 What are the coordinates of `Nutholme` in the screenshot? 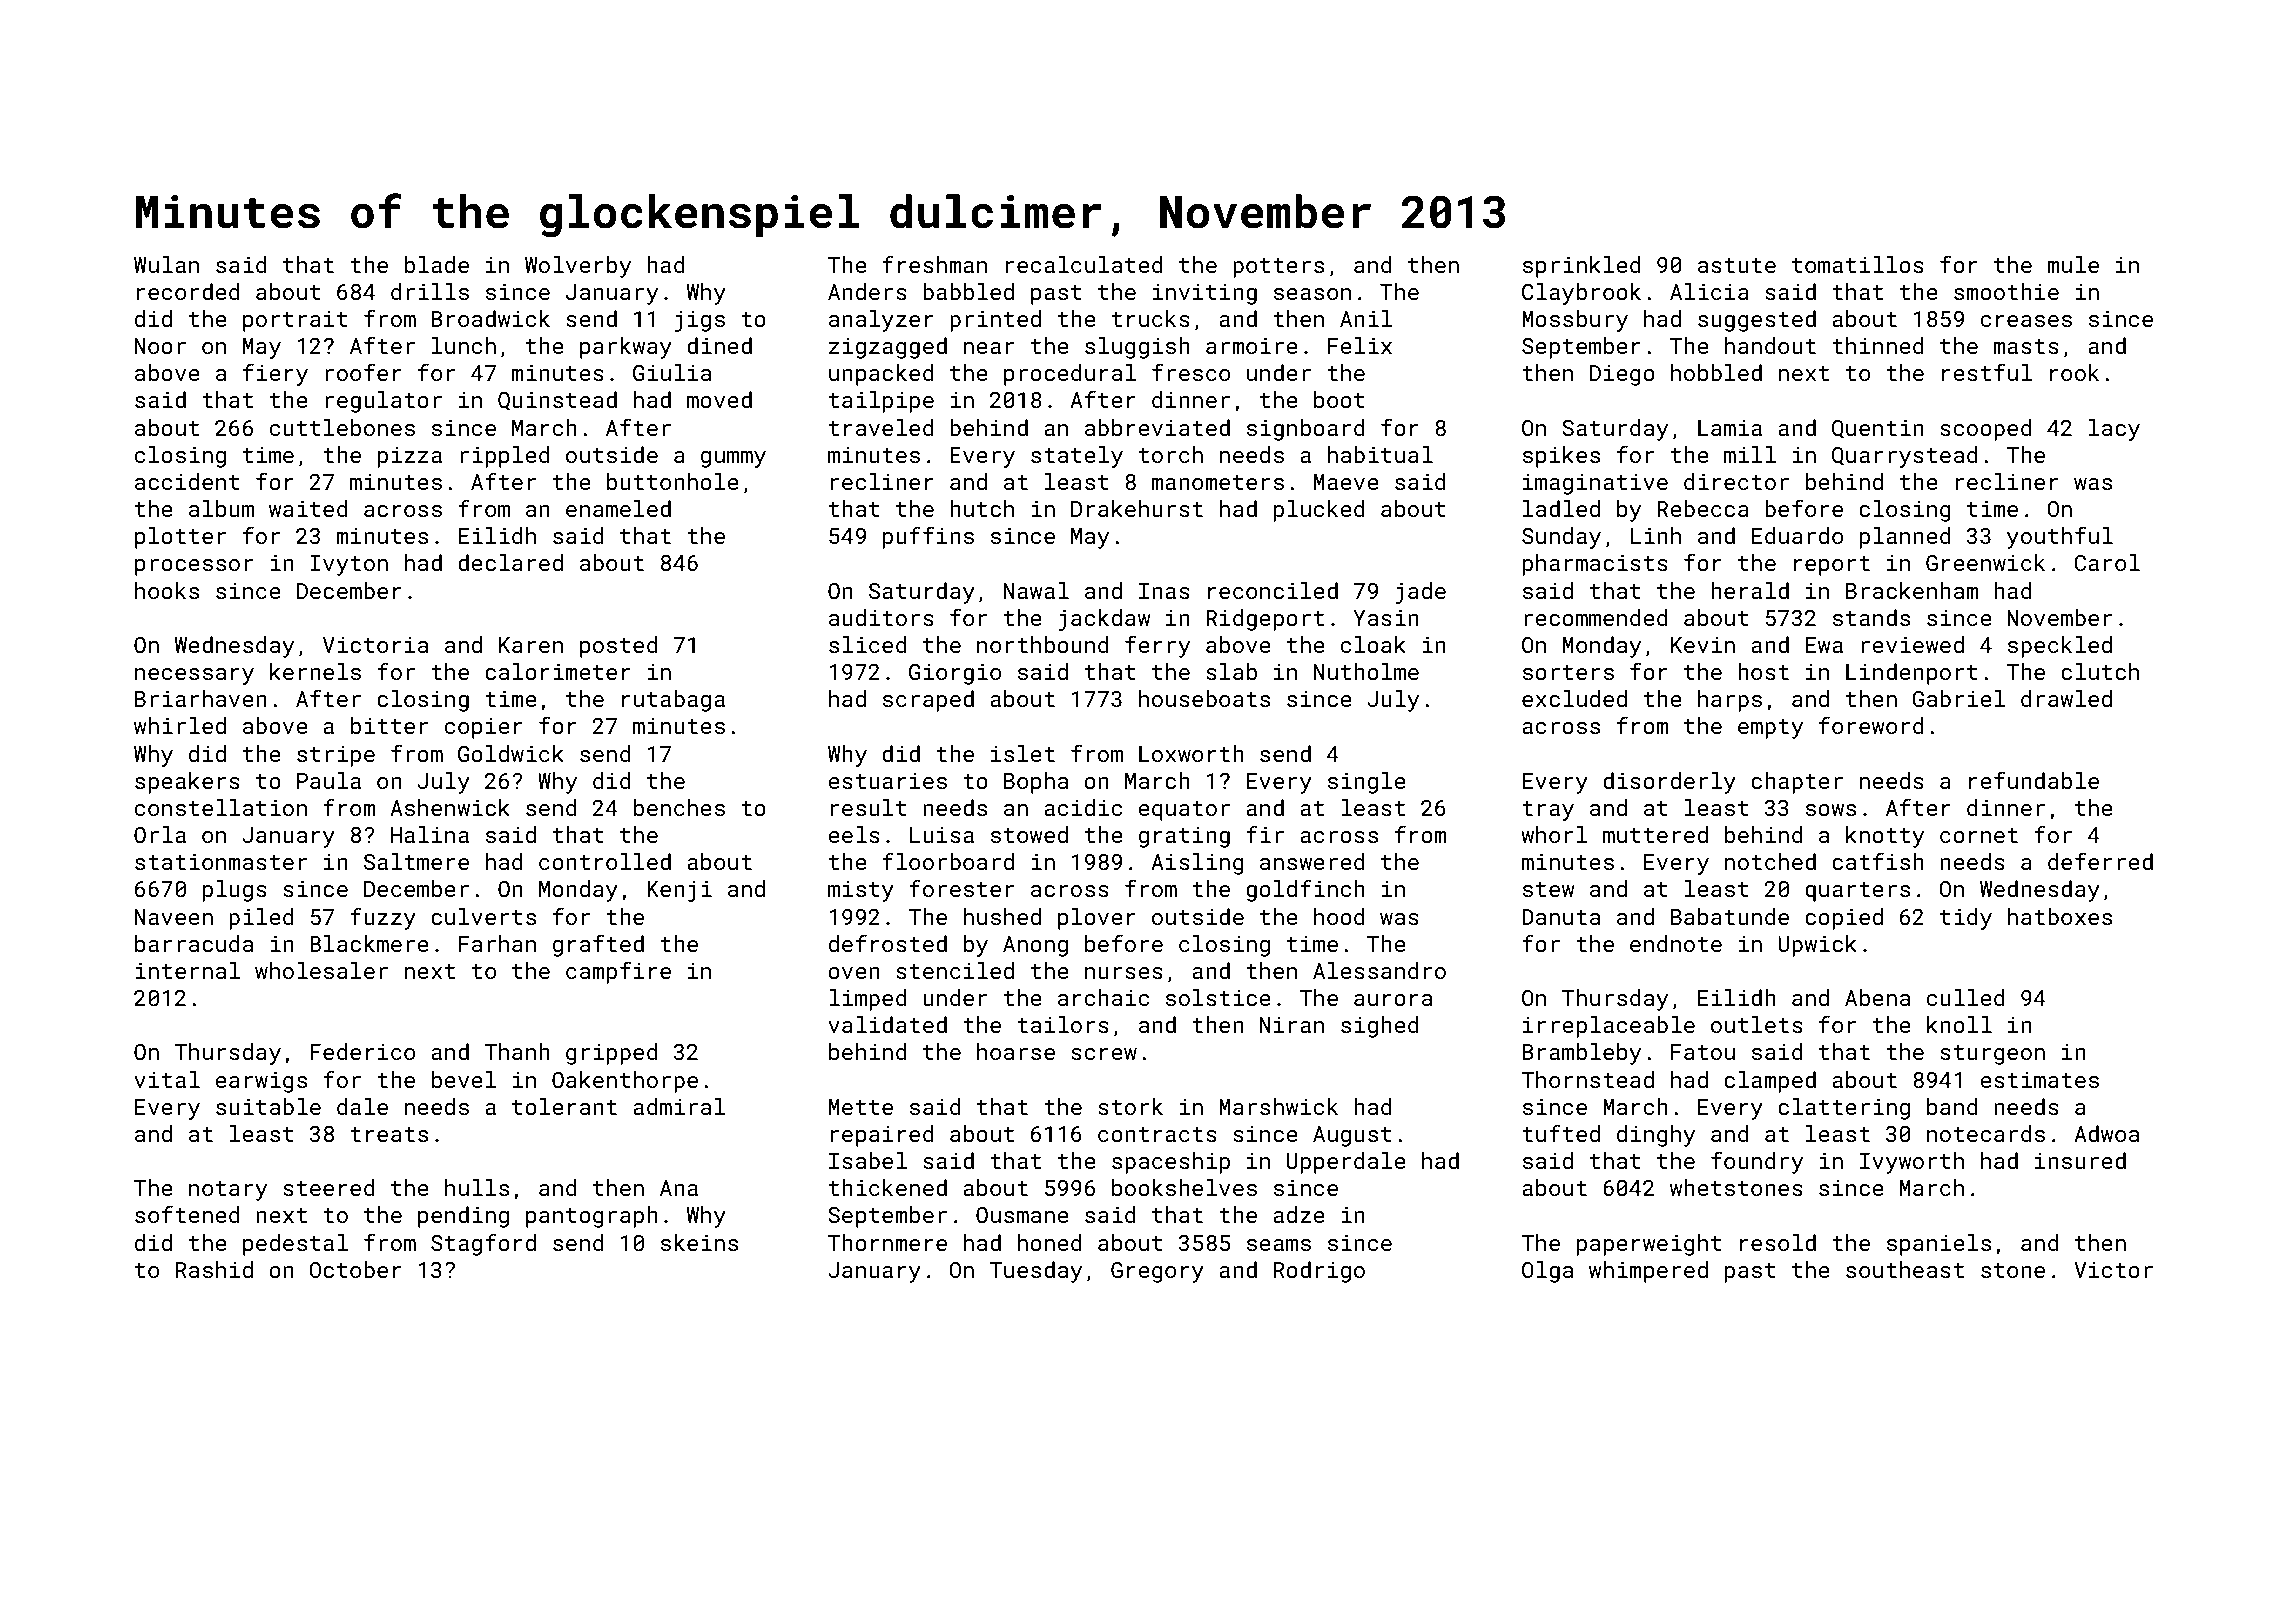 It's located at (1366, 671).
